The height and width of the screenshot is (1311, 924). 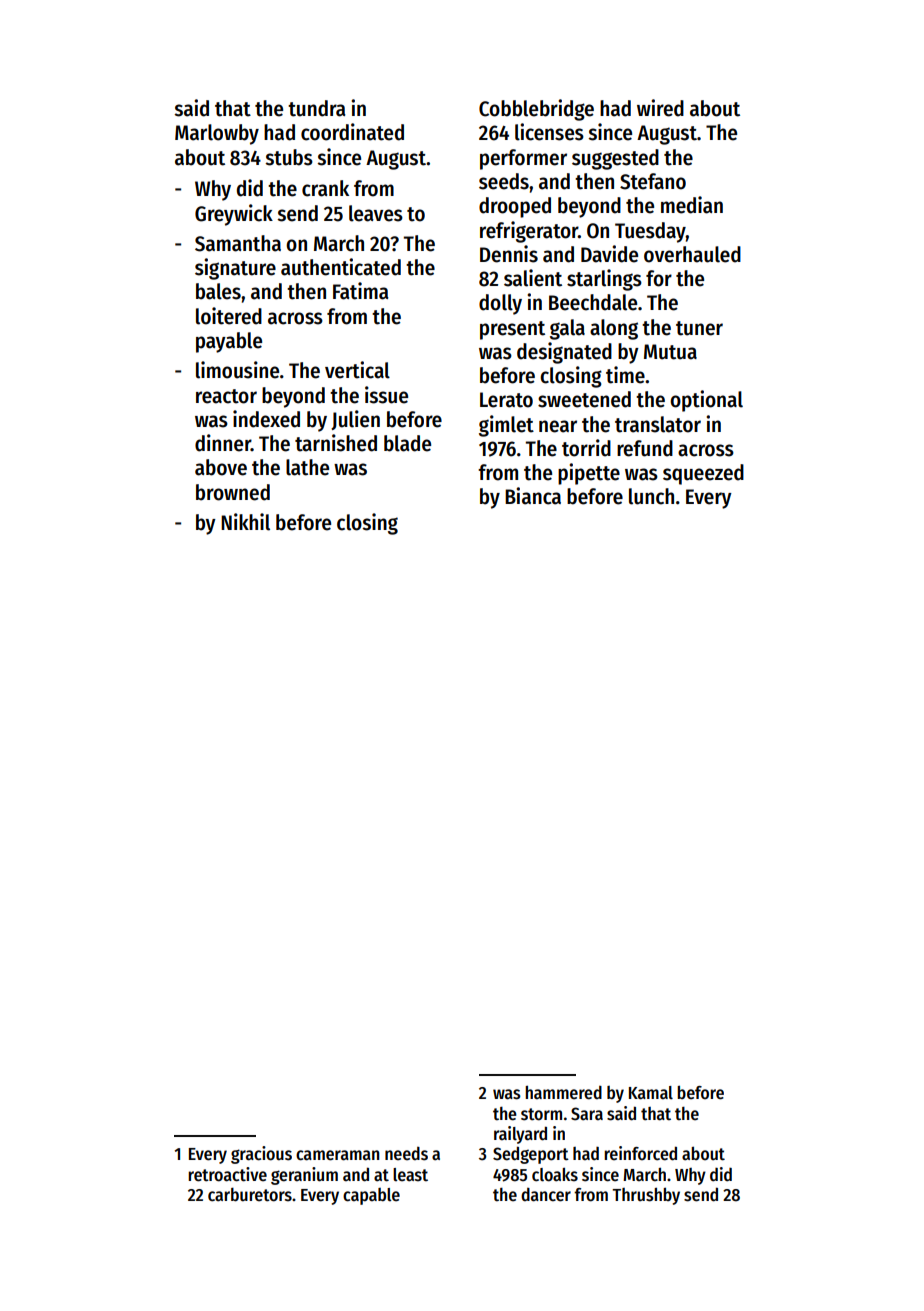 I want to click on wired, so click(x=660, y=108).
